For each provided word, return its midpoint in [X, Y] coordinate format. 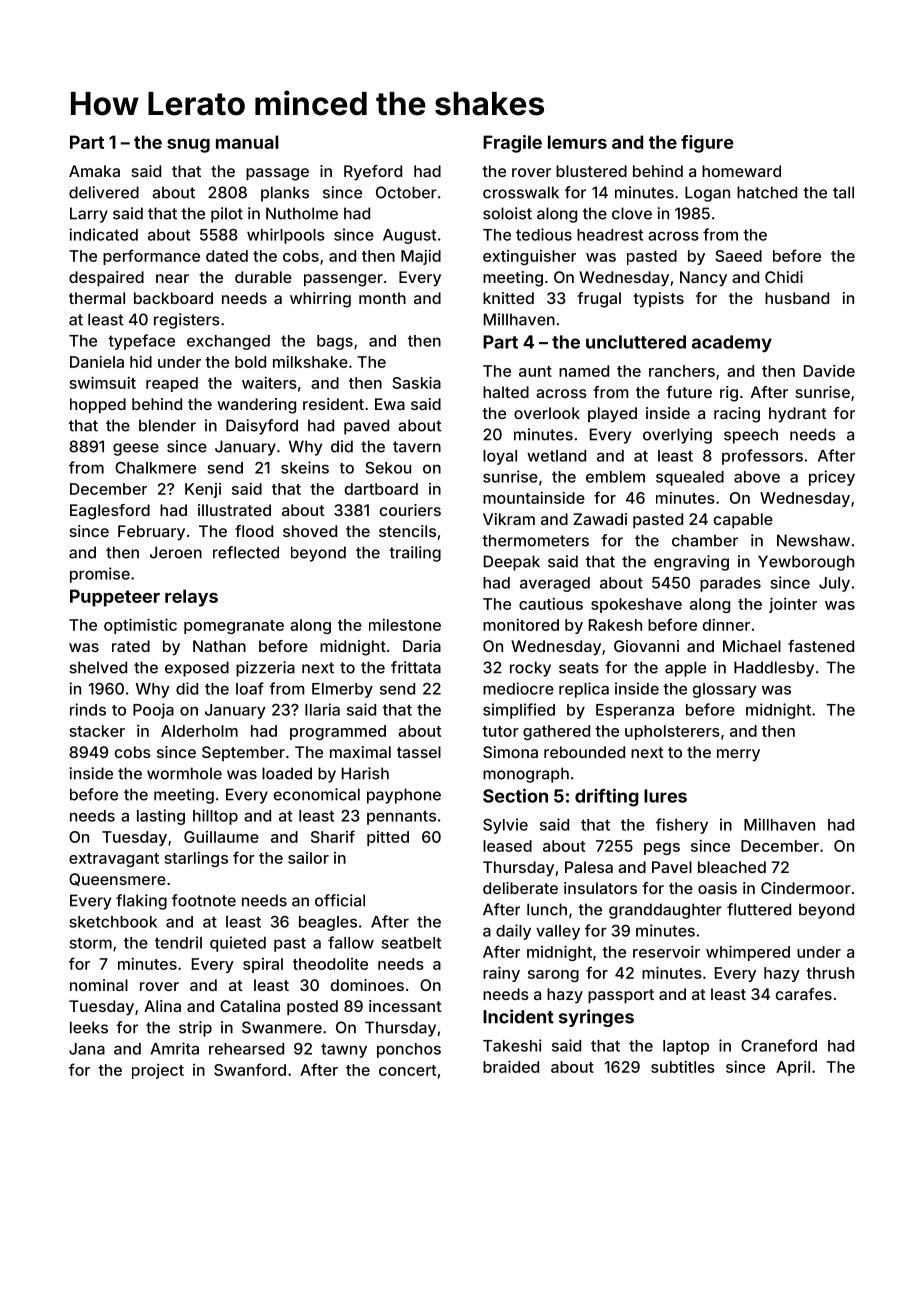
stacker [97, 731]
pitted [388, 838]
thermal [97, 298]
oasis [717, 888]
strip [195, 1029]
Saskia [417, 382]
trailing [415, 554]
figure [707, 144]
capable [743, 521]
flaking [141, 902]
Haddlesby [774, 669]
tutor [500, 731]
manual [247, 142]
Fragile [512, 144]
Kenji [203, 490]
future [689, 392]
